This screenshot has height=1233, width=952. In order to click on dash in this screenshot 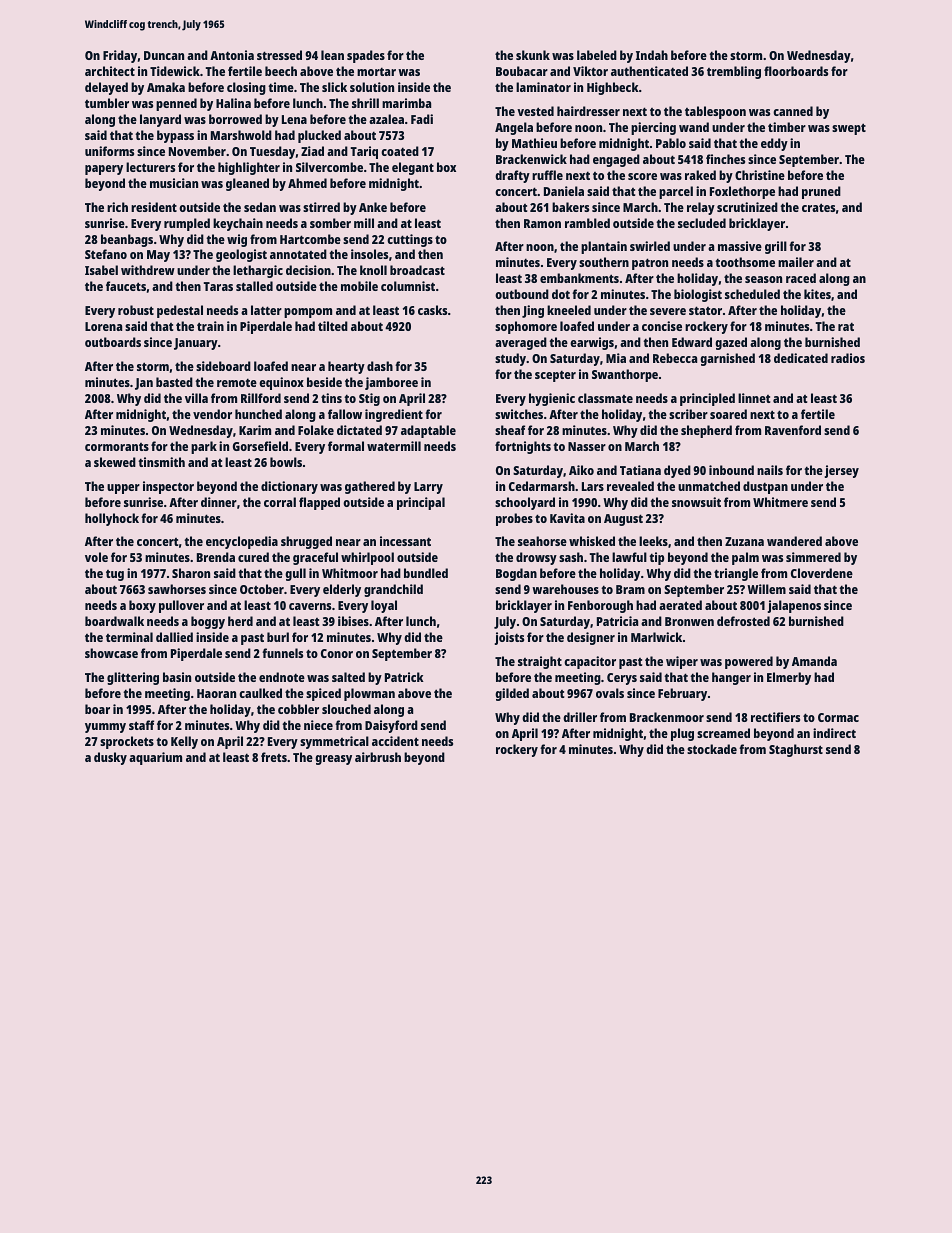, I will do `click(380, 366)`.
